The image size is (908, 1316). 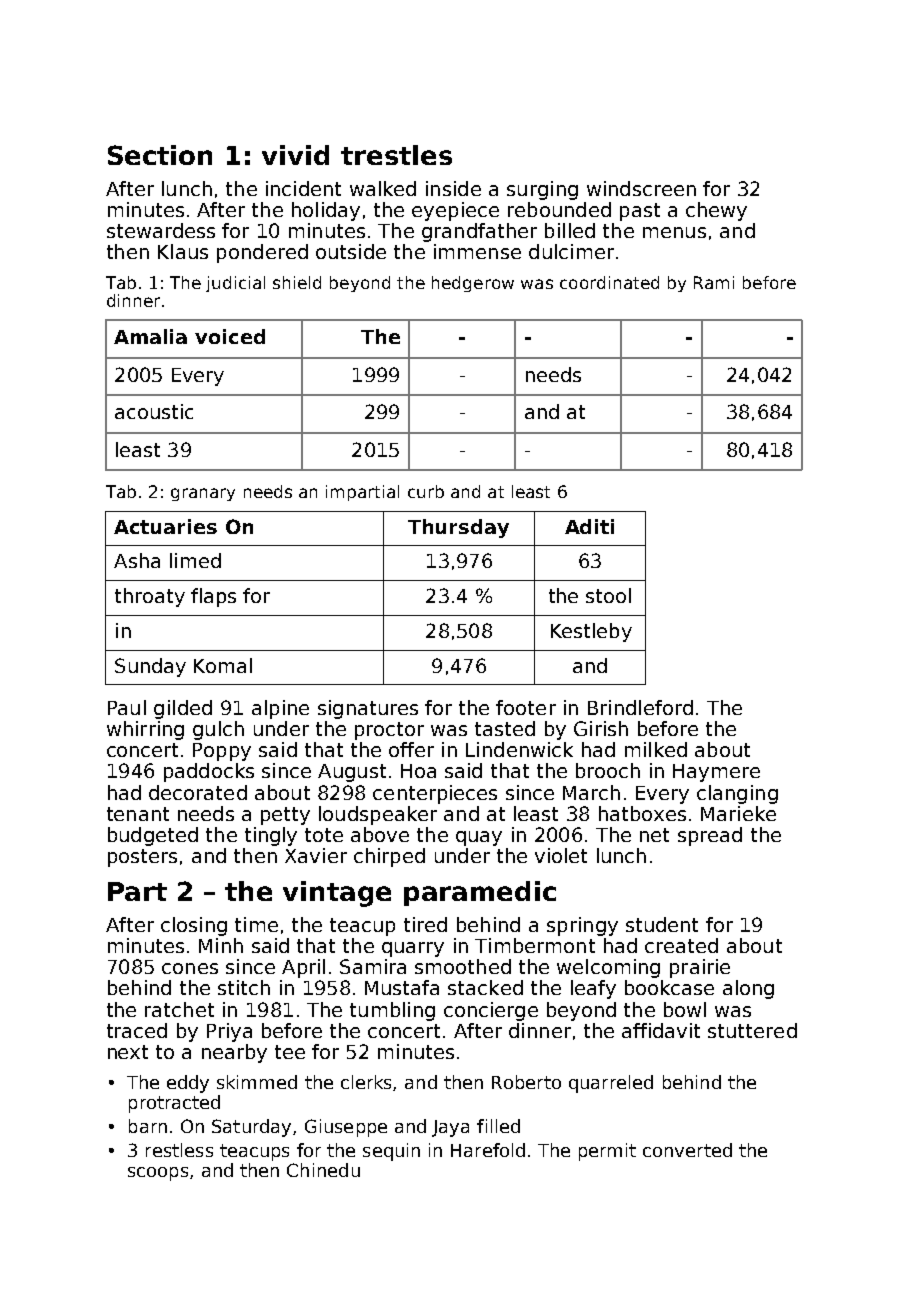 What do you see at coordinates (748, 989) in the screenshot?
I see `along` at bounding box center [748, 989].
